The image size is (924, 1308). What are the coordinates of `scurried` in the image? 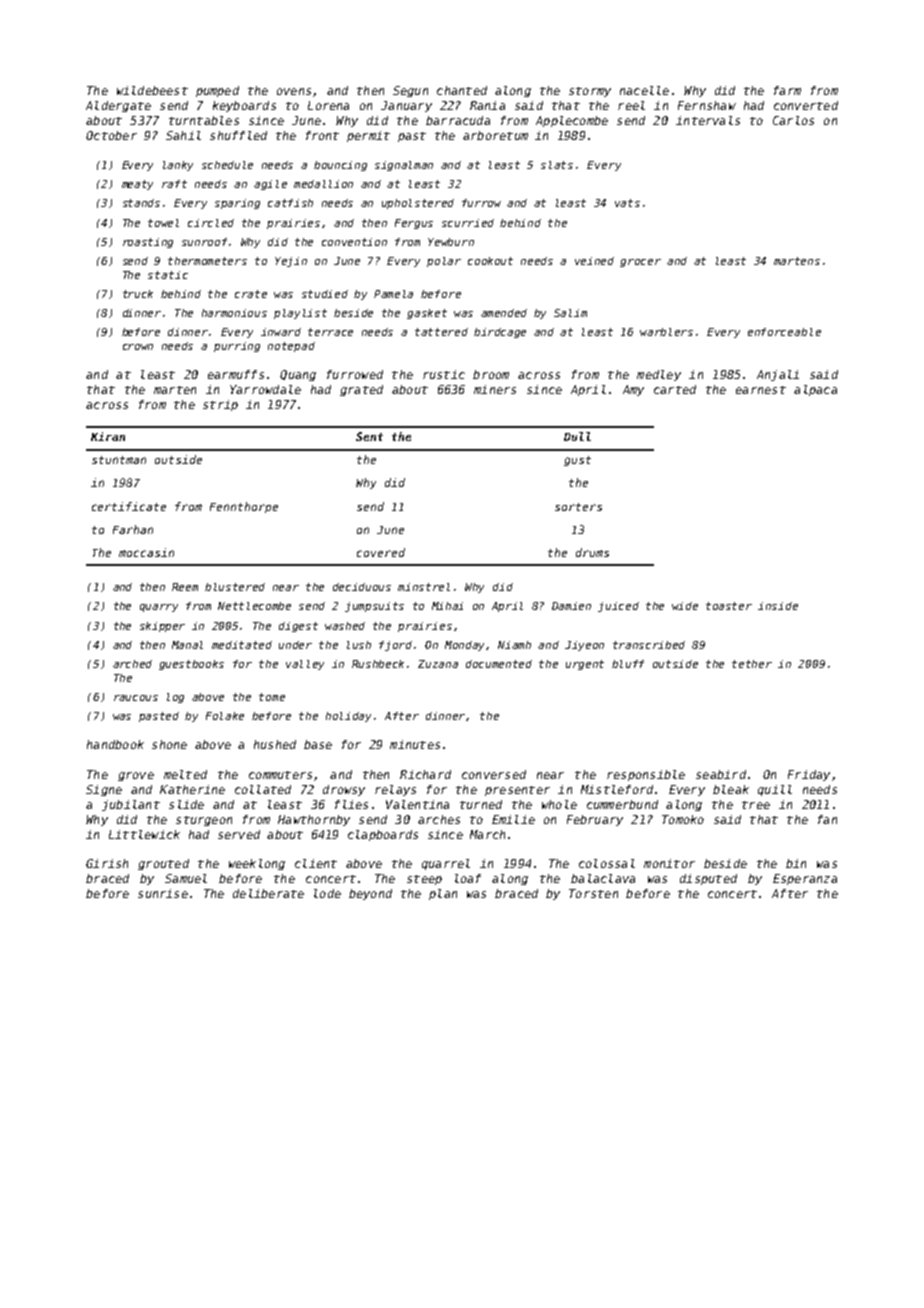 It's located at (468, 223).
